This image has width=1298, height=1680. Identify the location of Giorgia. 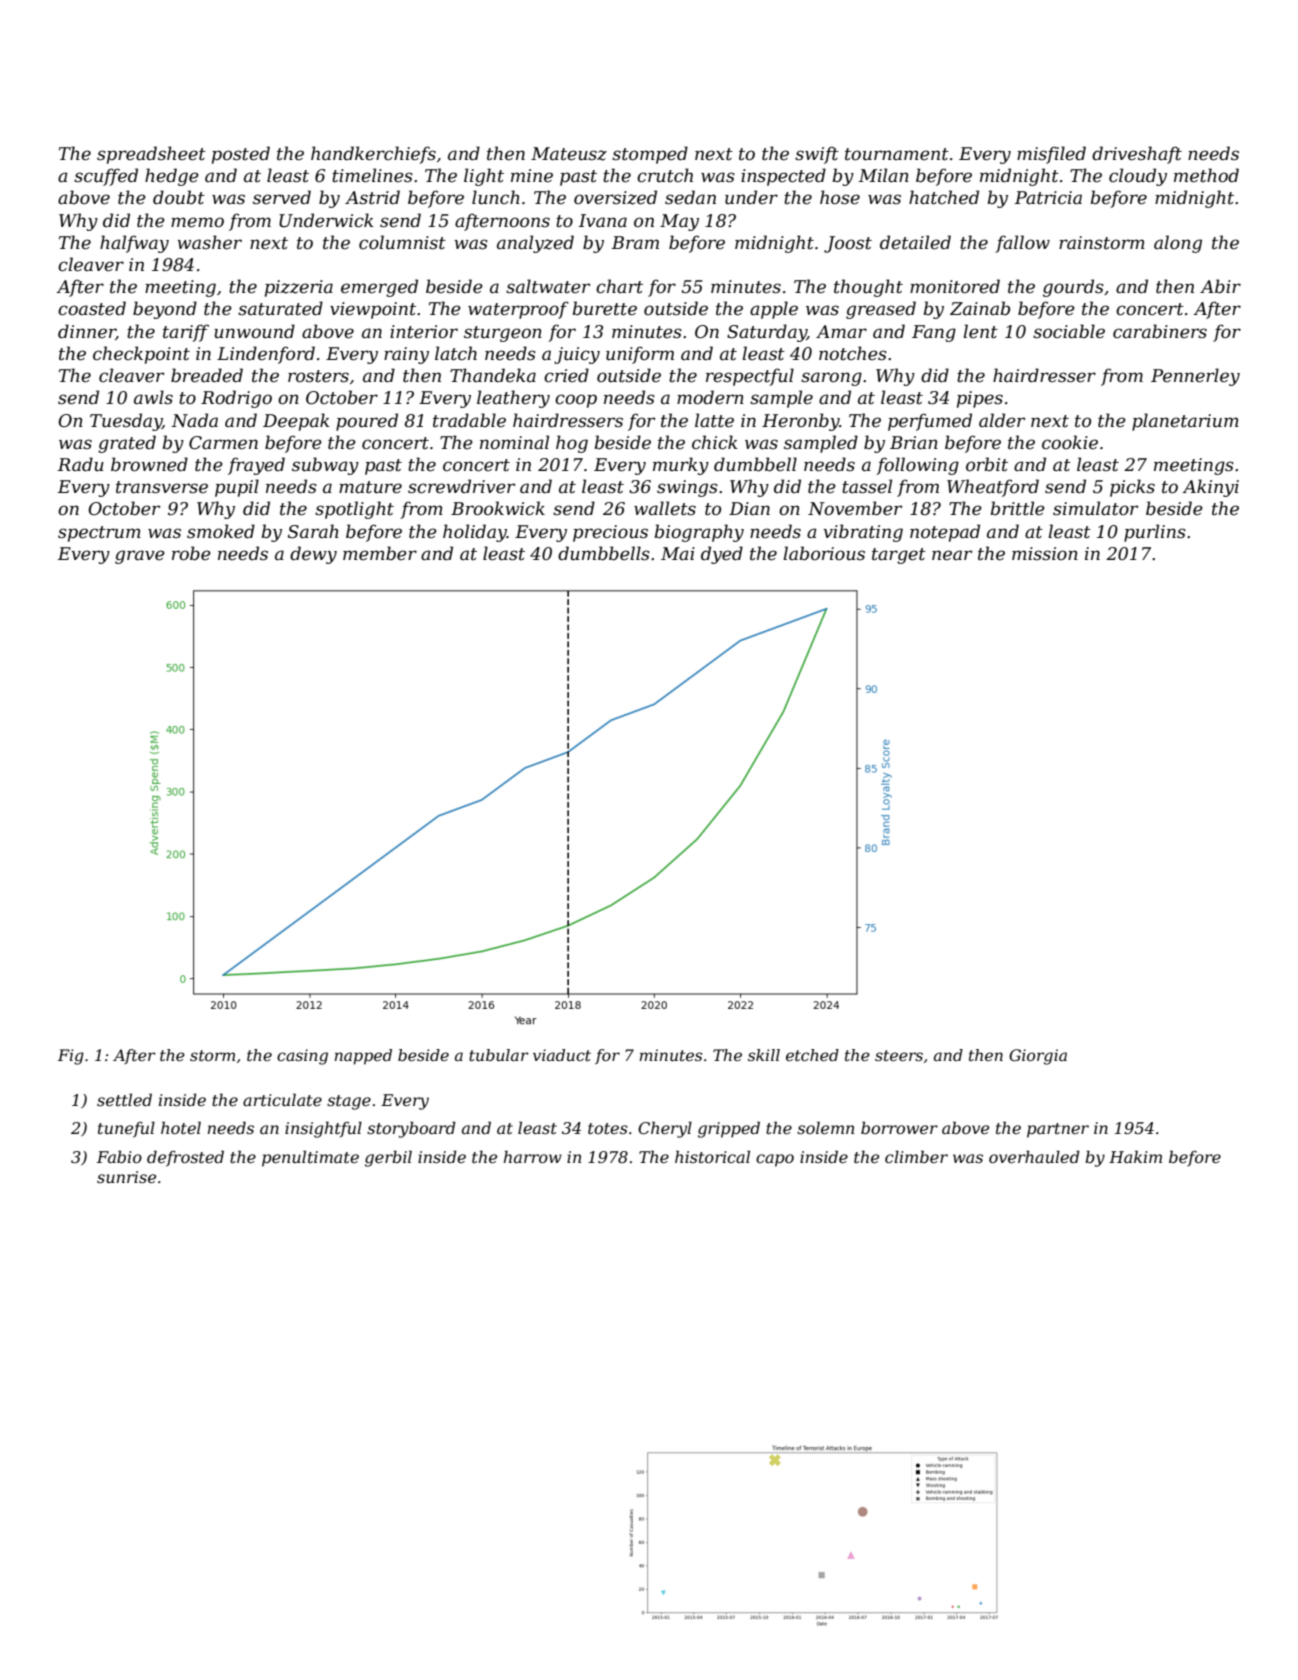
(1038, 1057).
